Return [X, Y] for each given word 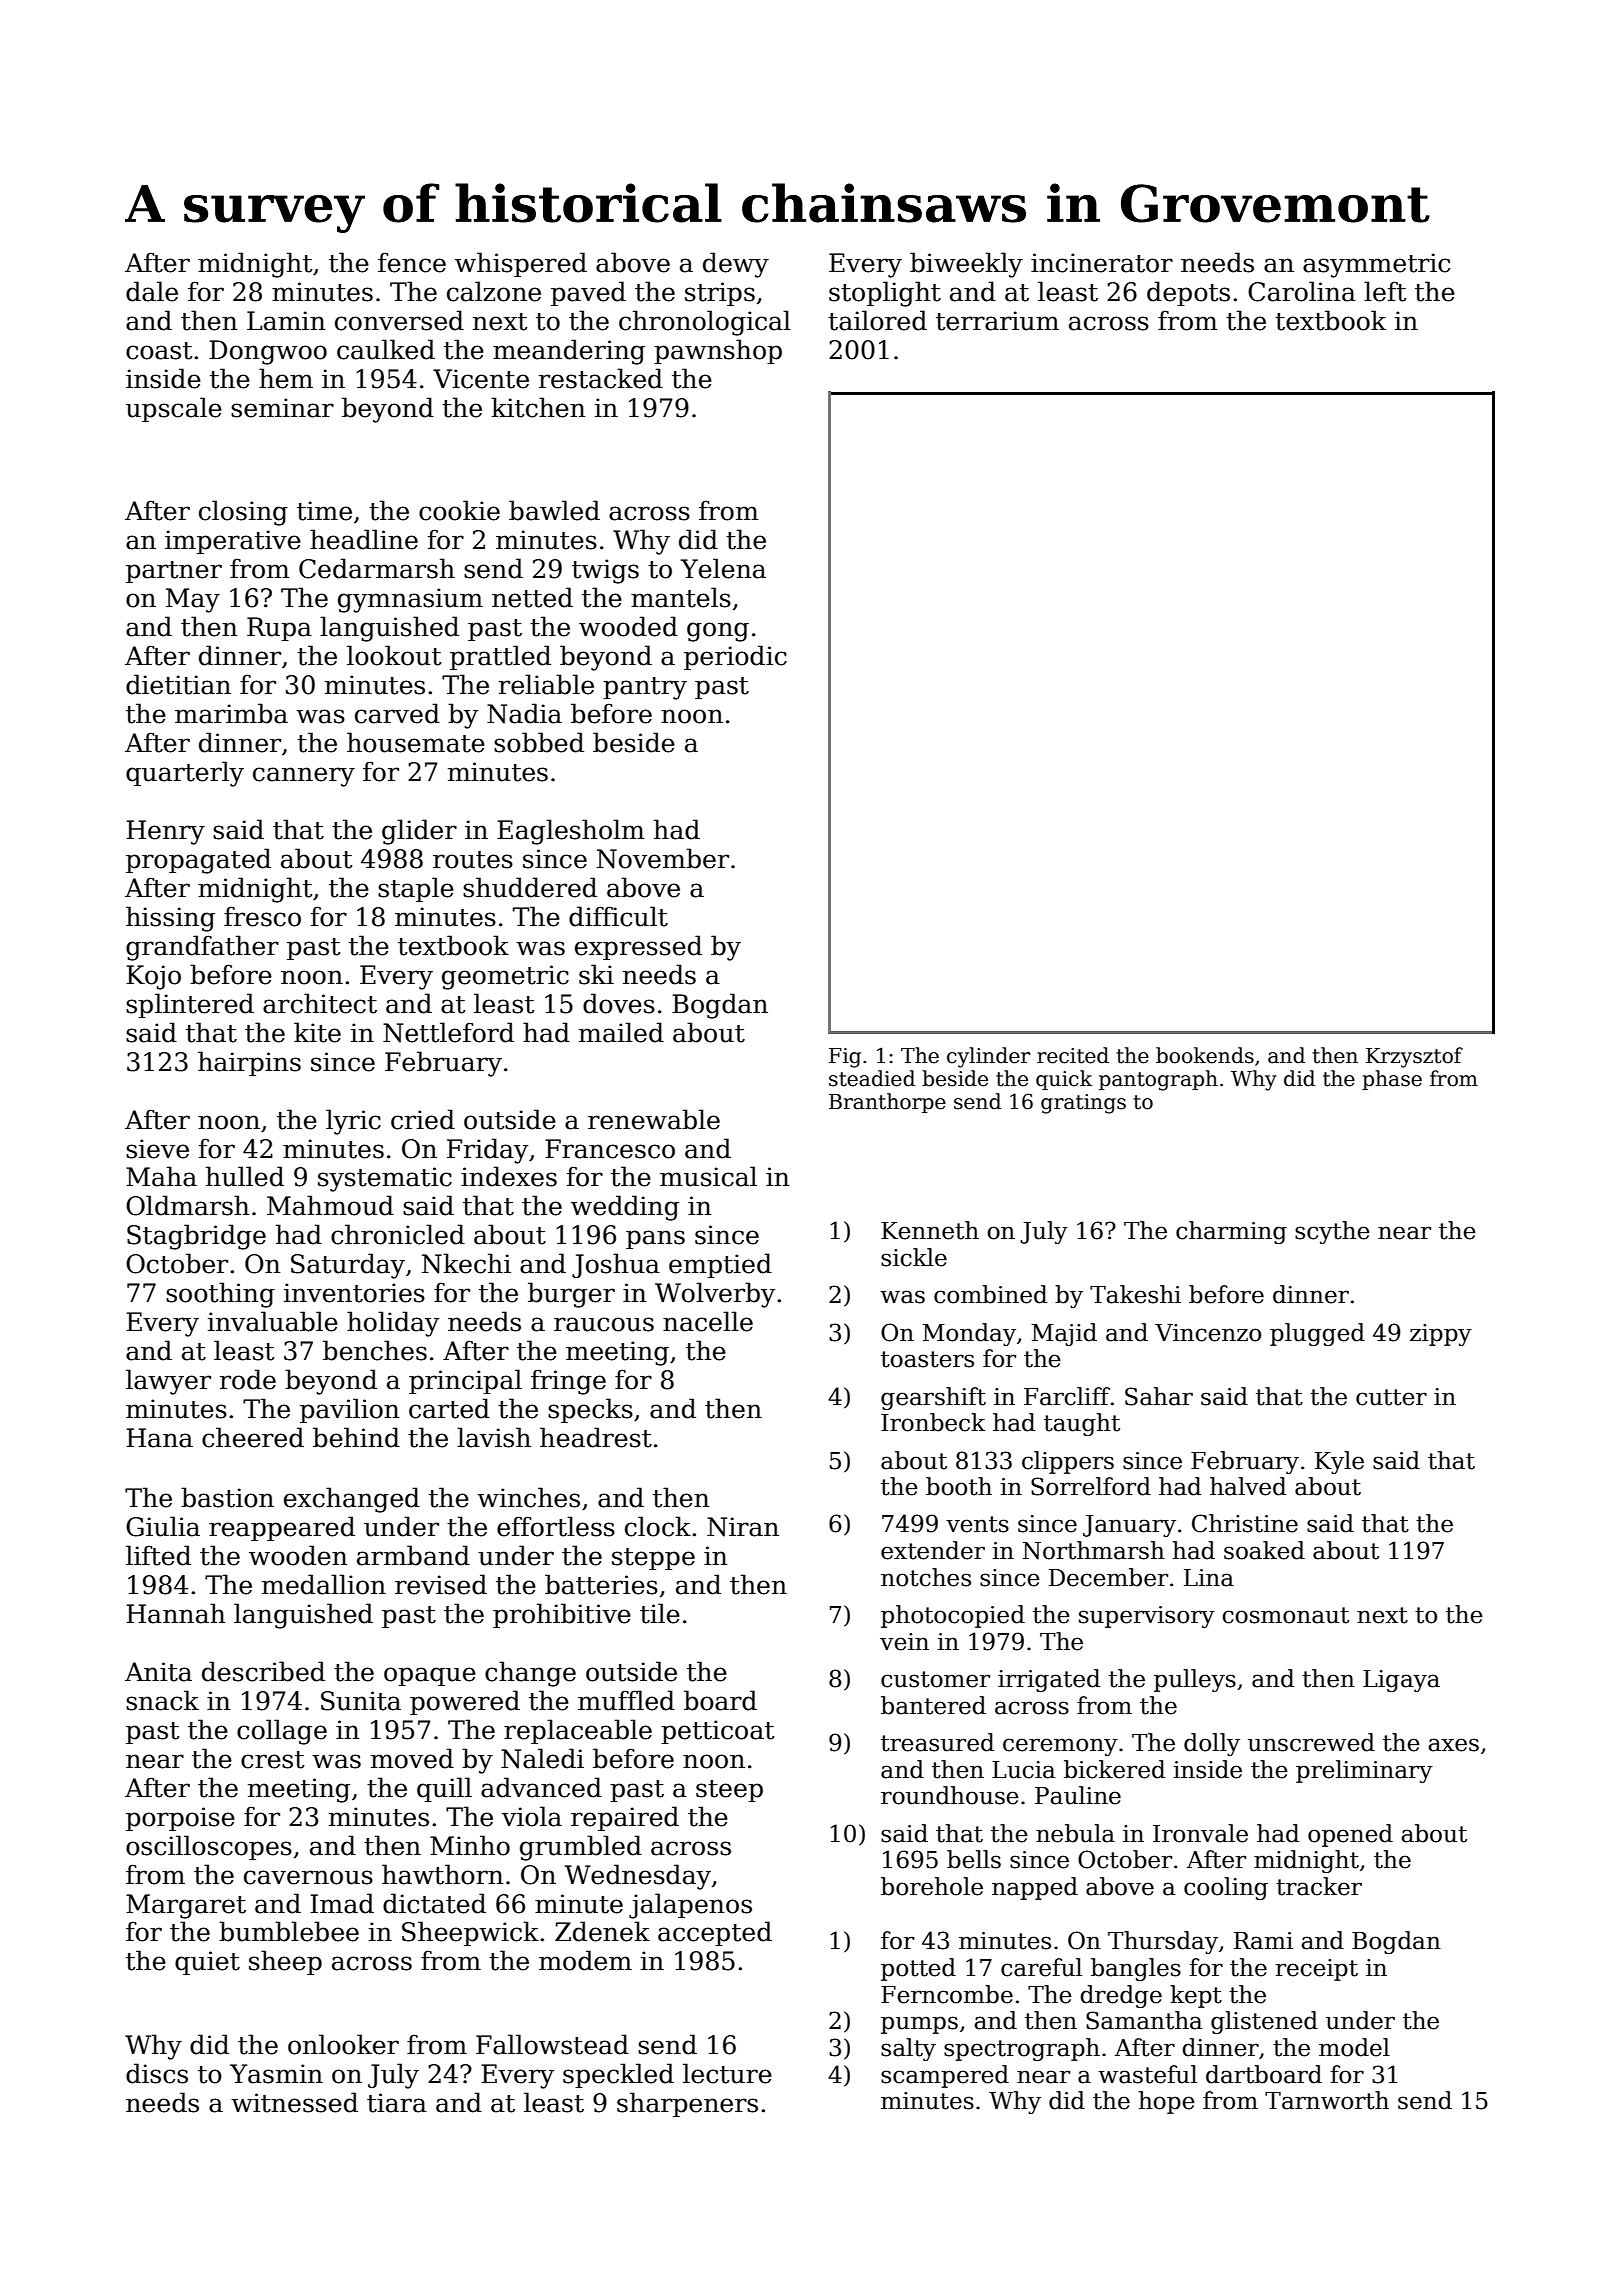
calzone [494, 291]
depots [1188, 293]
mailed [621, 1032]
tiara [397, 2103]
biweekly [966, 265]
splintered [190, 1005]
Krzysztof [1414, 1057]
